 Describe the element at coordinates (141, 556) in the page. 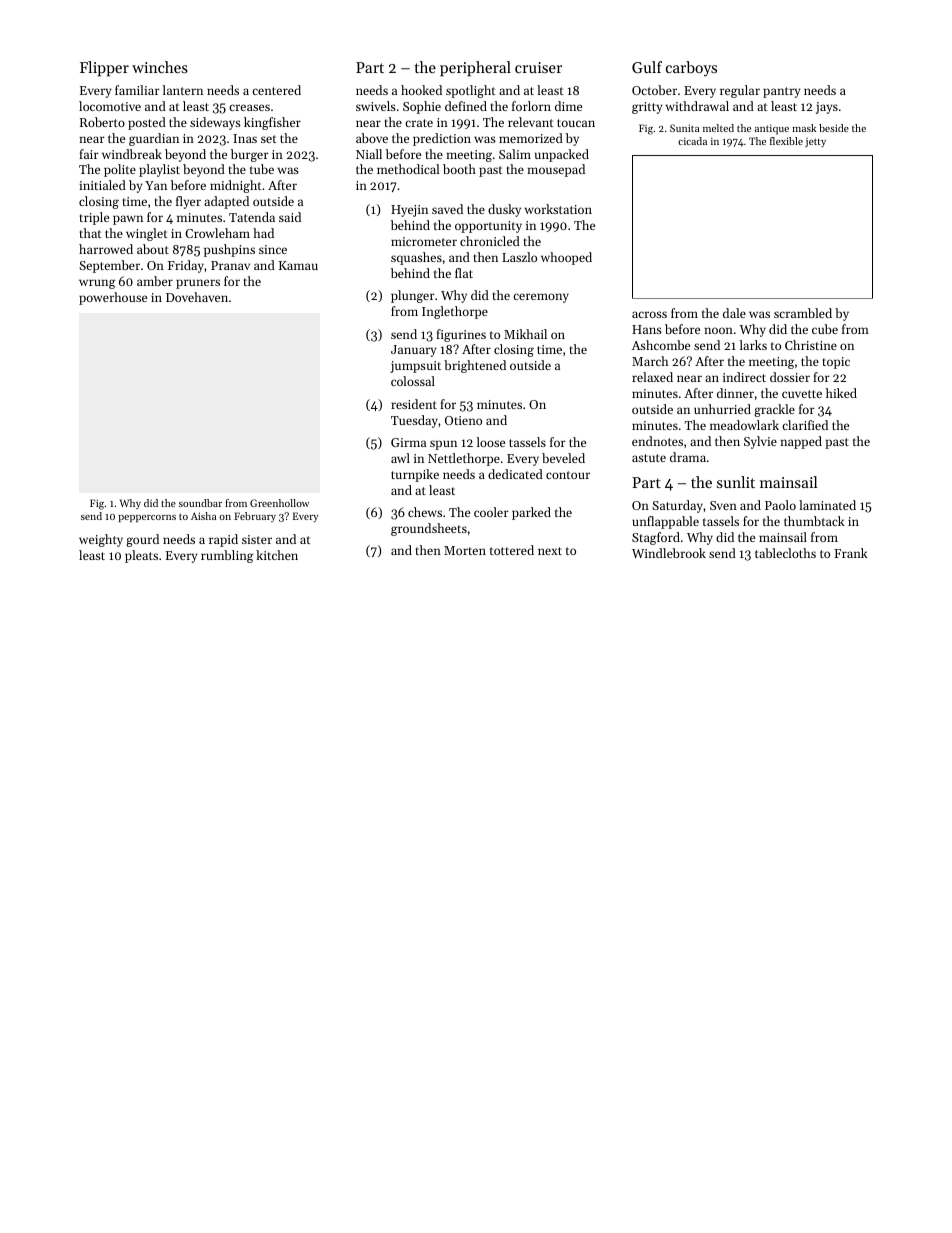

I see `pleats` at that location.
